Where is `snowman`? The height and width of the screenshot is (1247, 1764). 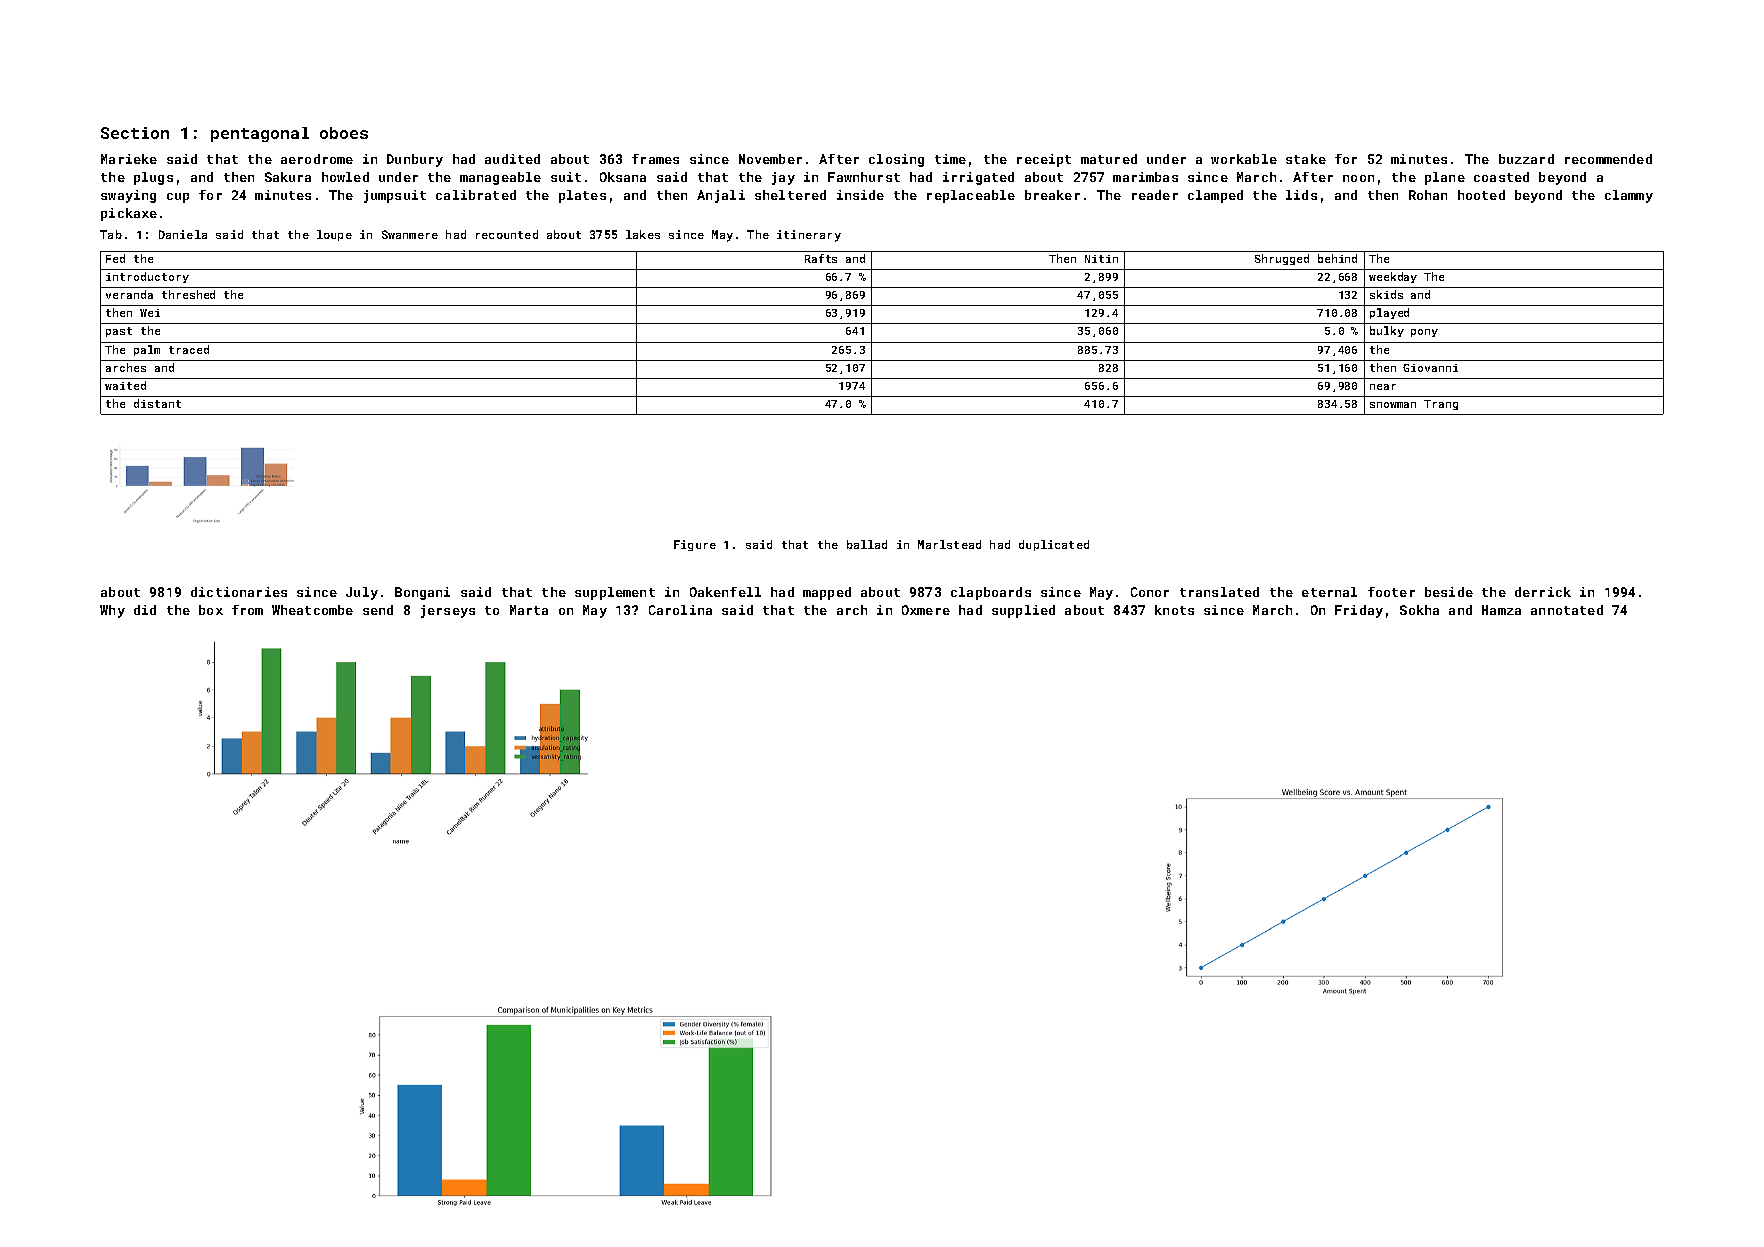 snowman is located at coordinates (1393, 405).
